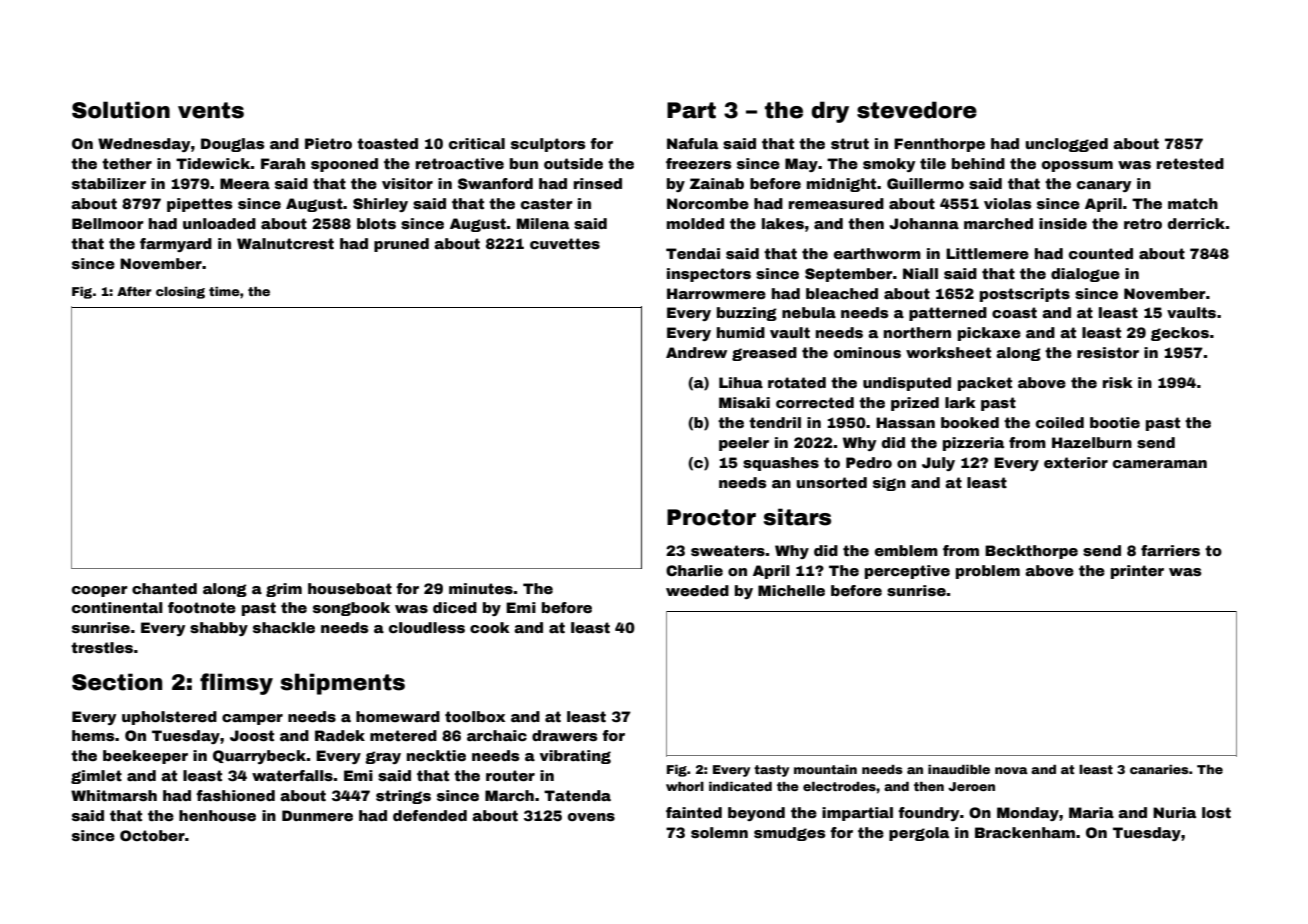  Describe the element at coordinates (867, 352) in the document. I see `ominous` at that location.
